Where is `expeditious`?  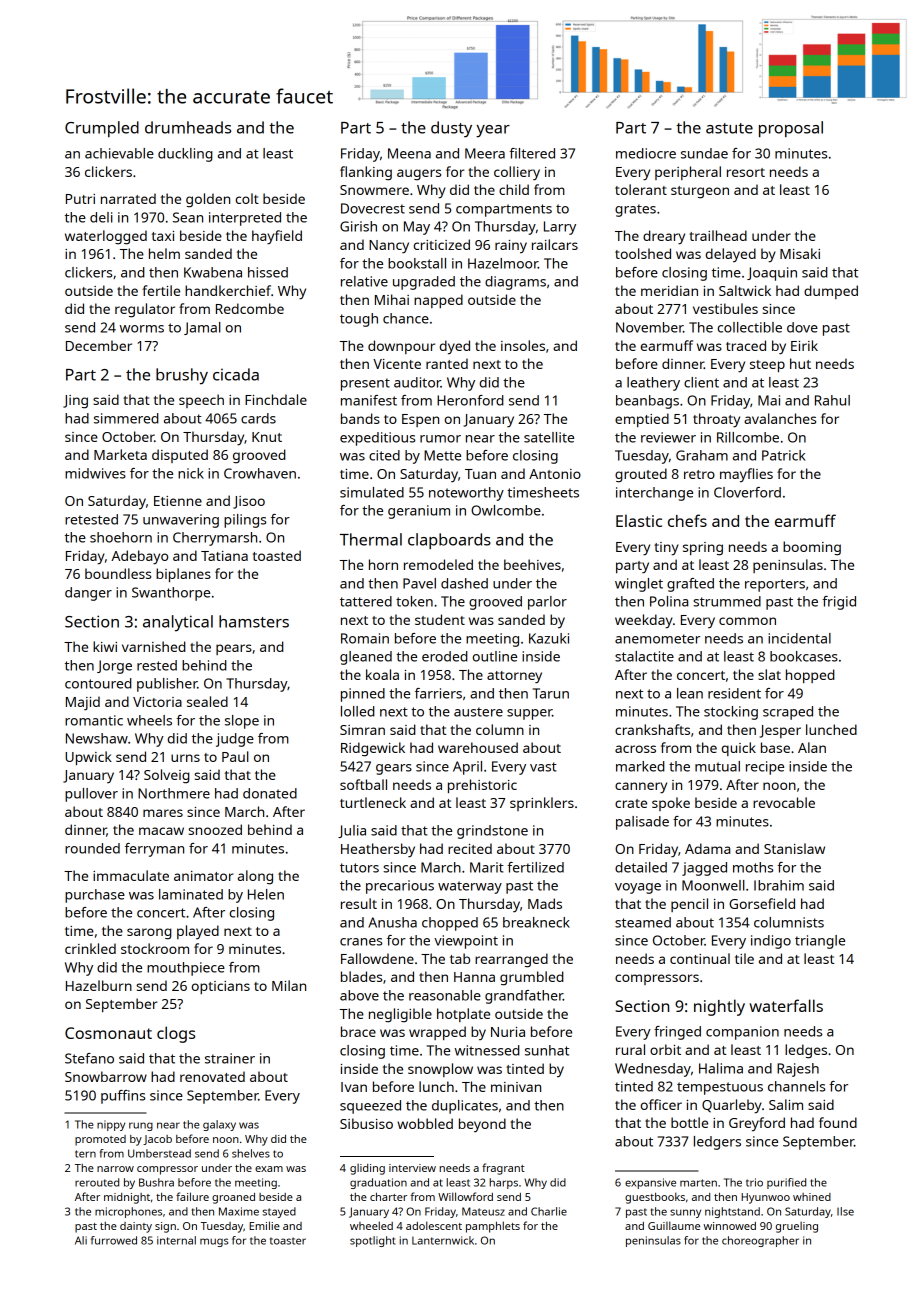
expeditious is located at coordinates (377, 439).
